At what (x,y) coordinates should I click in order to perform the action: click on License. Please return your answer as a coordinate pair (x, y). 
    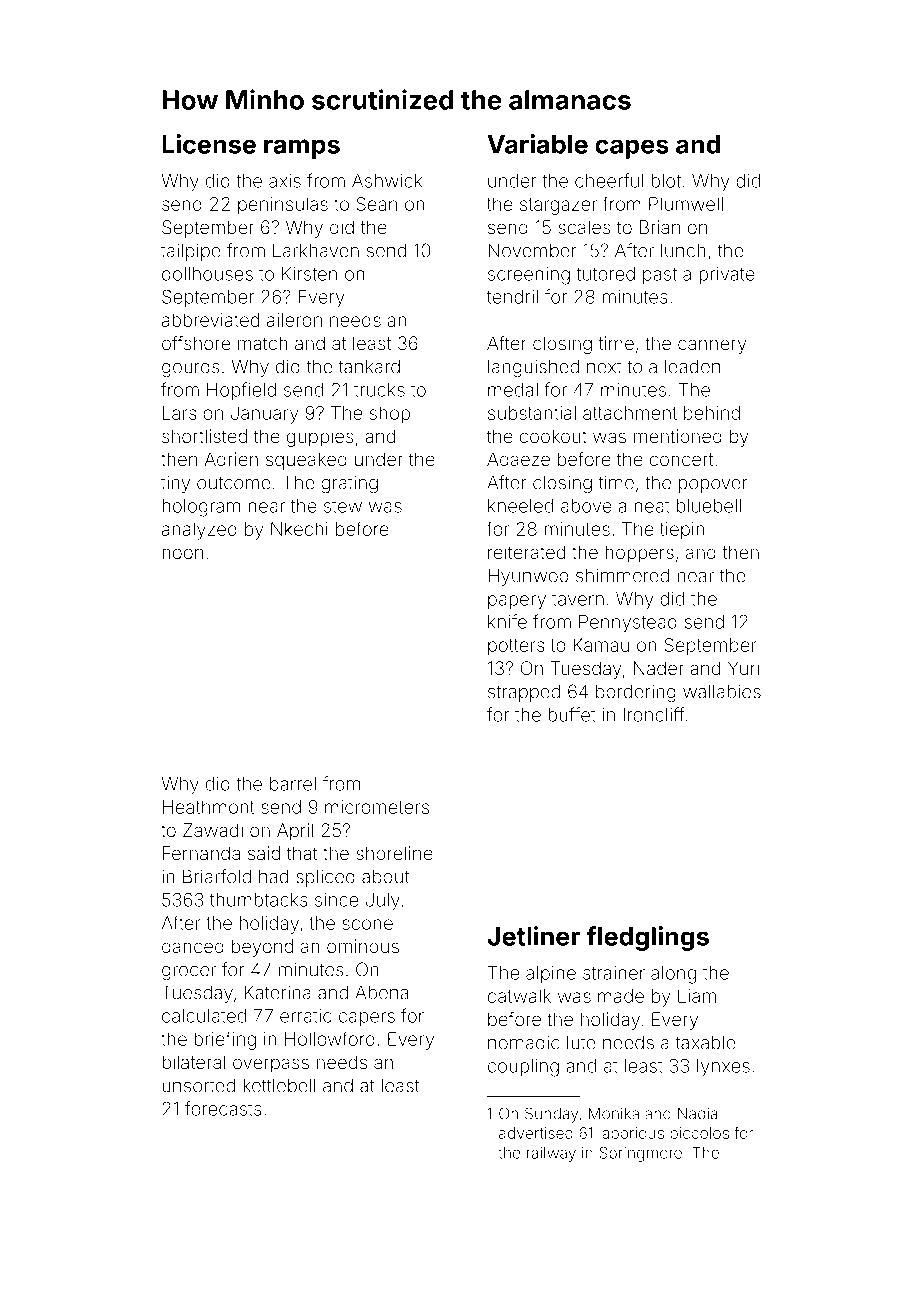
    Looking at the image, I should click on (209, 144).
